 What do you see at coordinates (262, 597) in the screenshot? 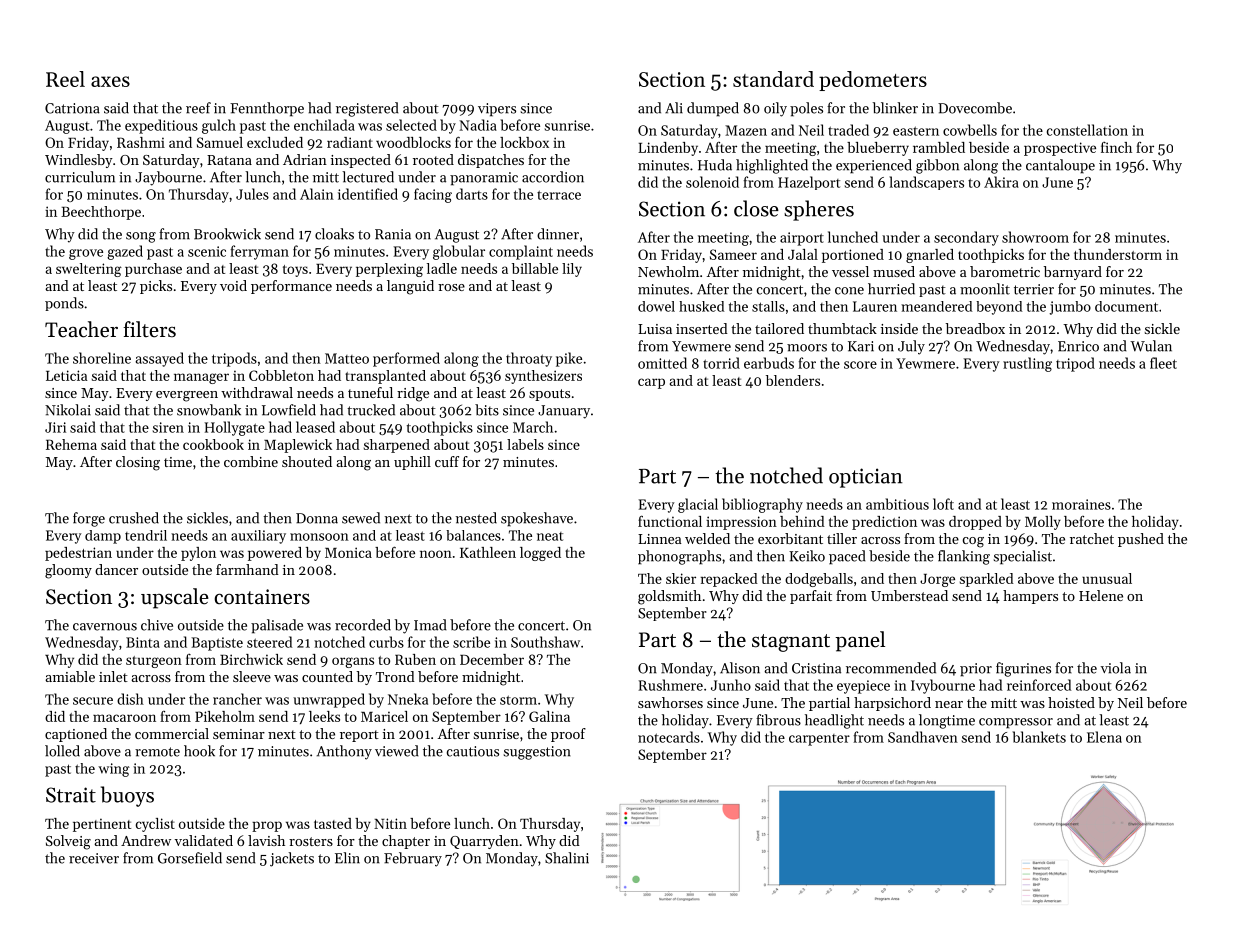
I see `containers` at bounding box center [262, 597].
